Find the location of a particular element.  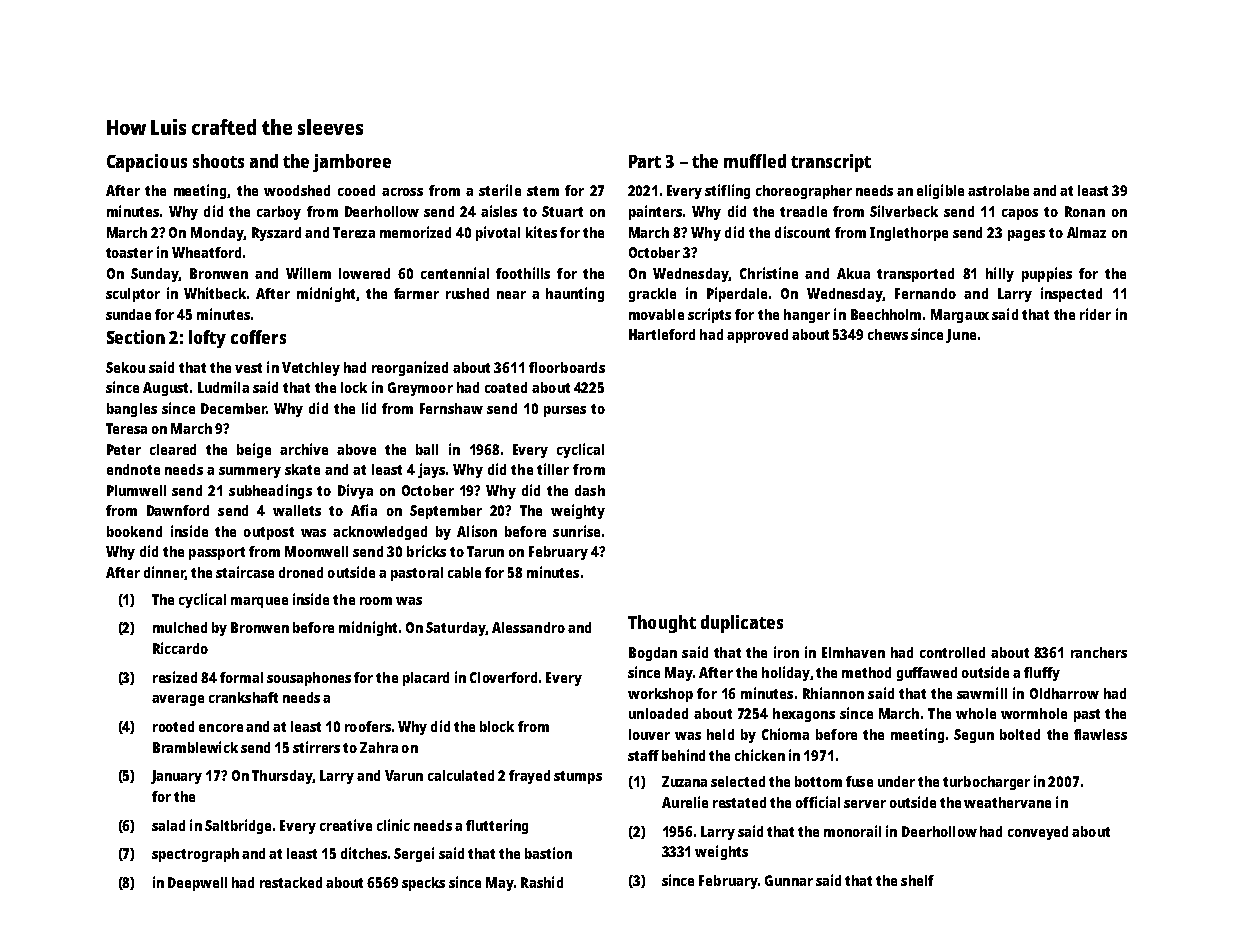

Thought is located at coordinates (662, 624).
